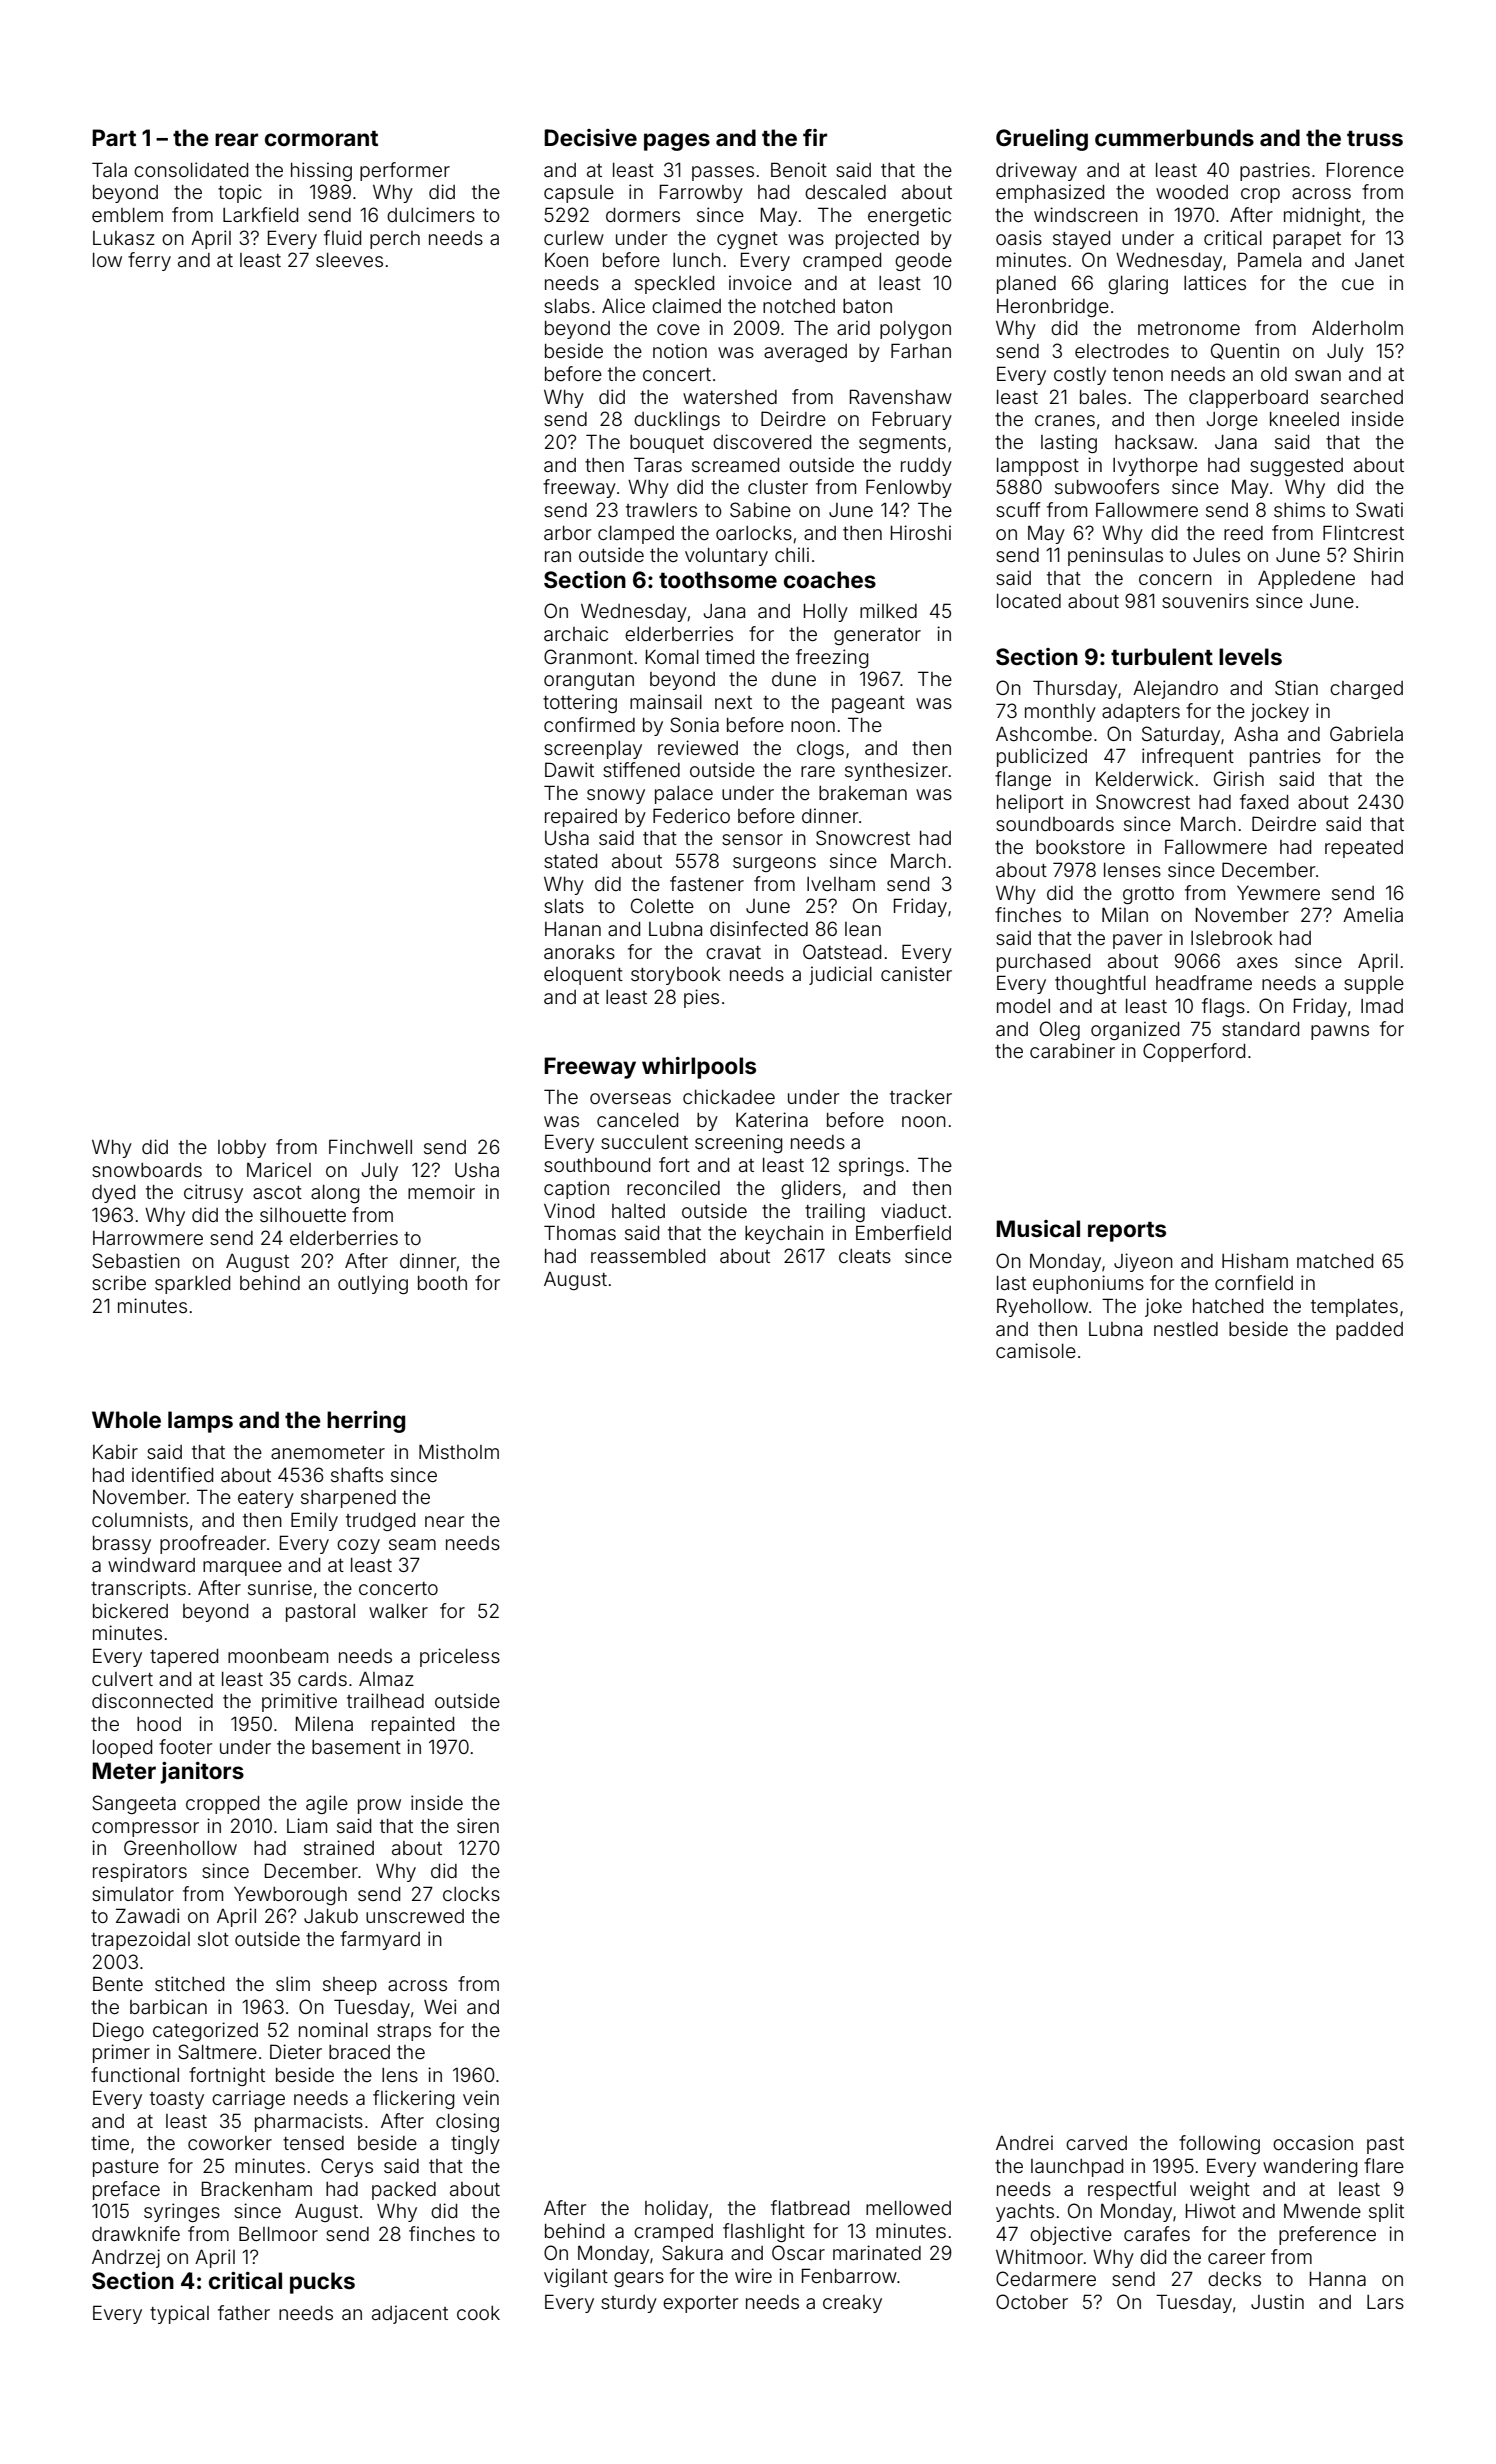 Image resolution: width=1496 pixels, height=2464 pixels. Describe the element at coordinates (1072, 1050) in the document. I see `carabiner` at that location.
